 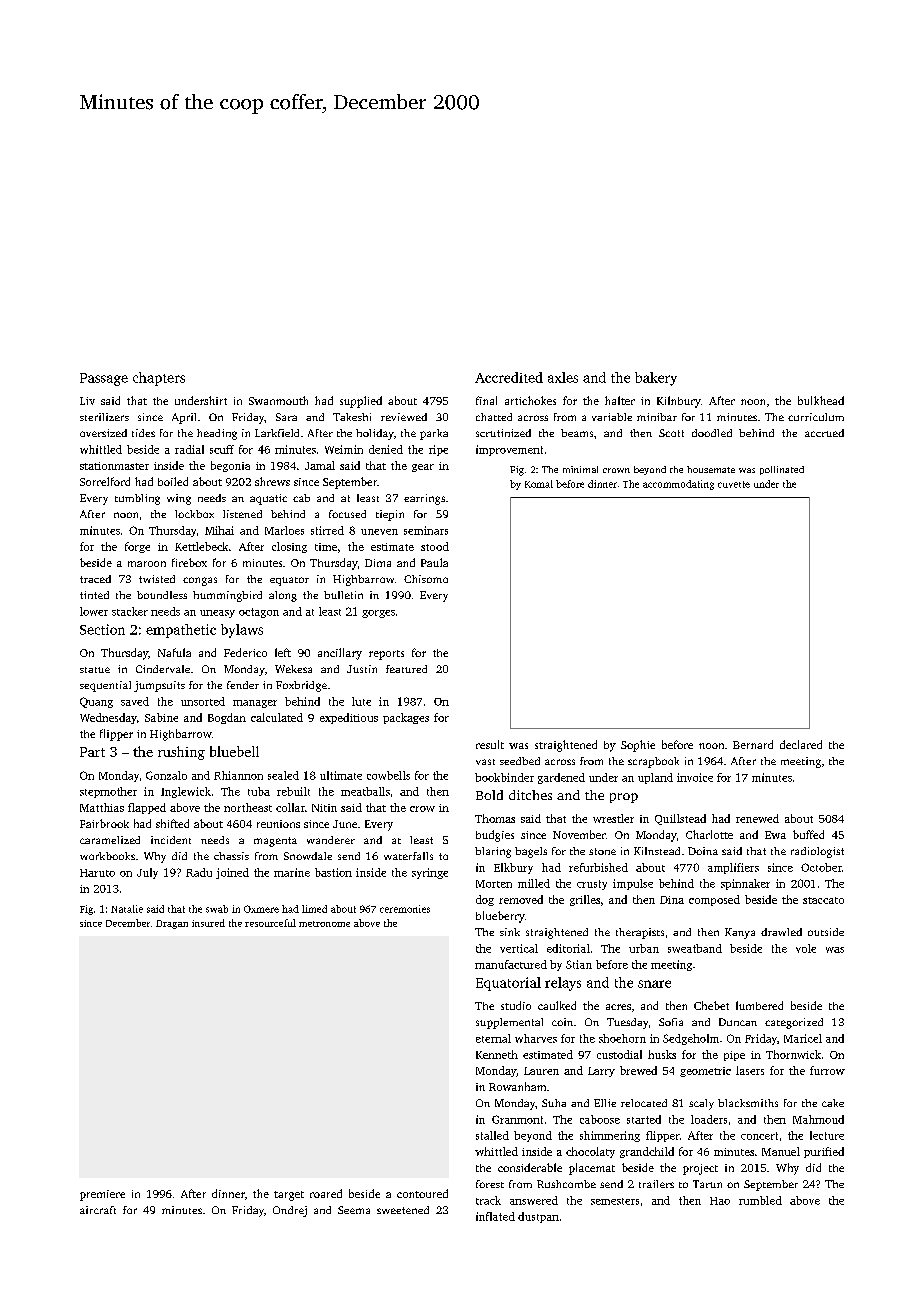 What do you see at coordinates (107, 856) in the page?
I see `workbooks` at bounding box center [107, 856].
